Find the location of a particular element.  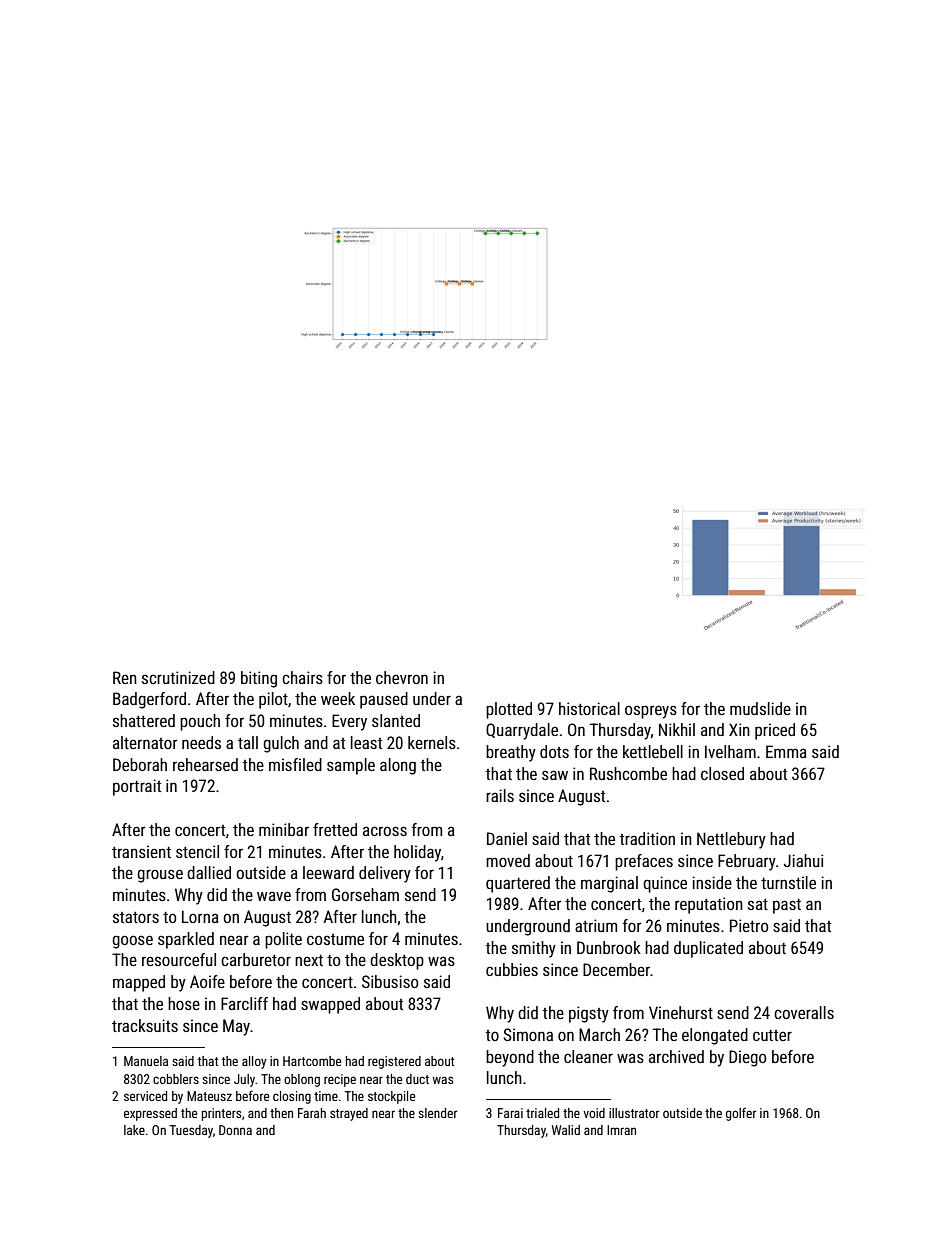

chevron is located at coordinates (402, 677).
